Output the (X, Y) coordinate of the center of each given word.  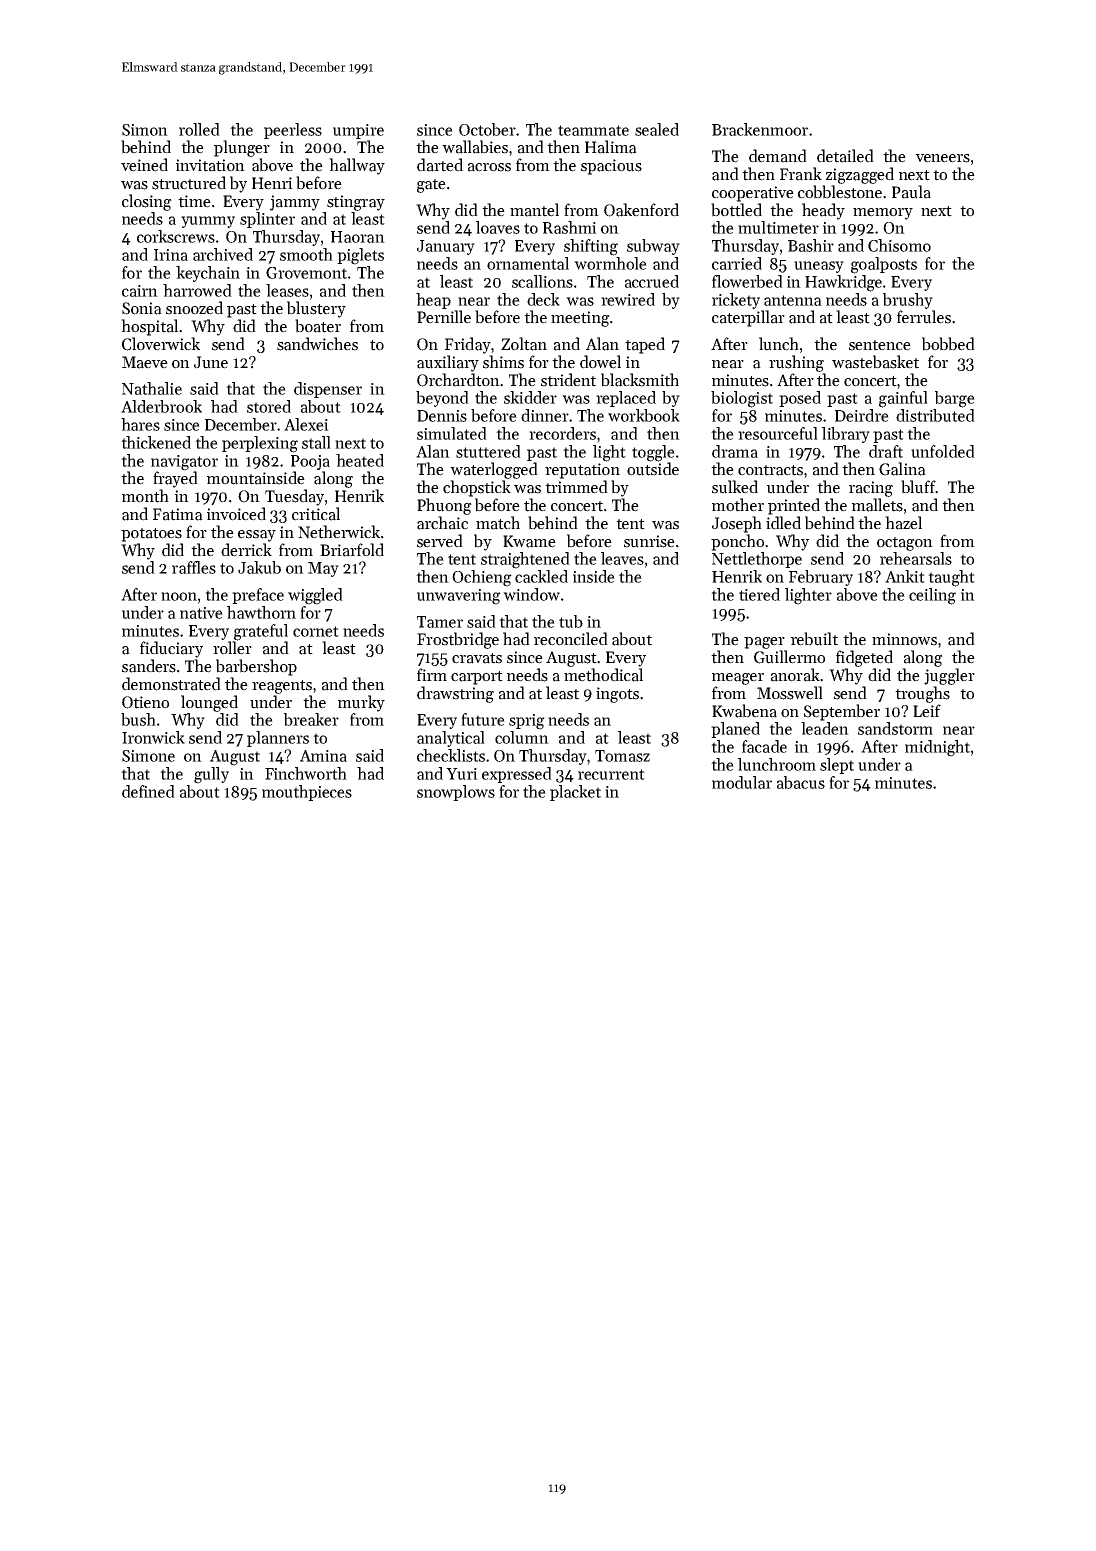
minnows (904, 639)
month (145, 496)
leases (287, 290)
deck (543, 299)
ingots (617, 695)
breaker (311, 719)
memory (883, 214)
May (323, 569)
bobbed (948, 344)
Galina (902, 469)
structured (189, 183)
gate (431, 186)
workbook (644, 415)
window (531, 594)
